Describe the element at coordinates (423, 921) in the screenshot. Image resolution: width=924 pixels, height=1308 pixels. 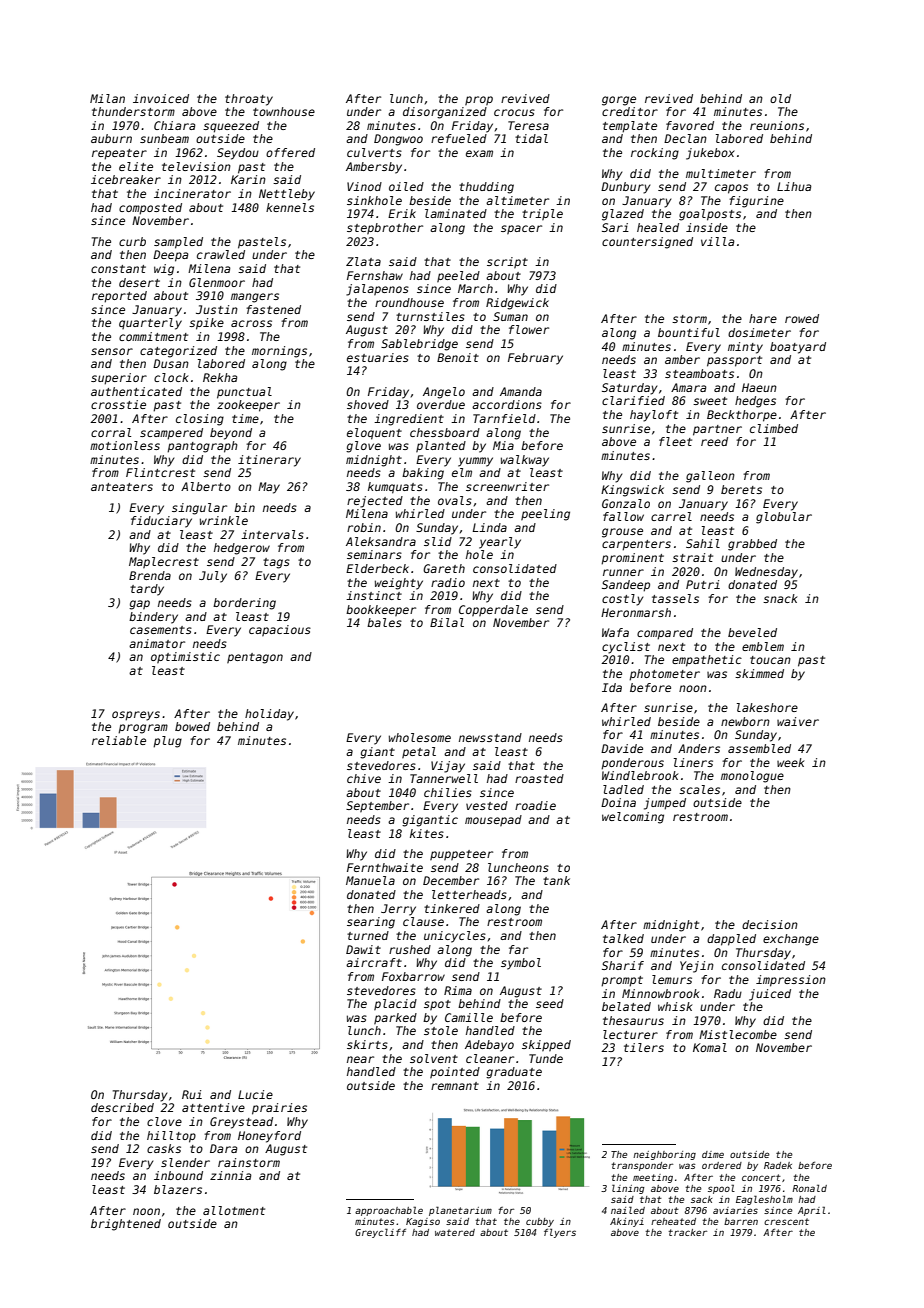
I see `clause` at that location.
